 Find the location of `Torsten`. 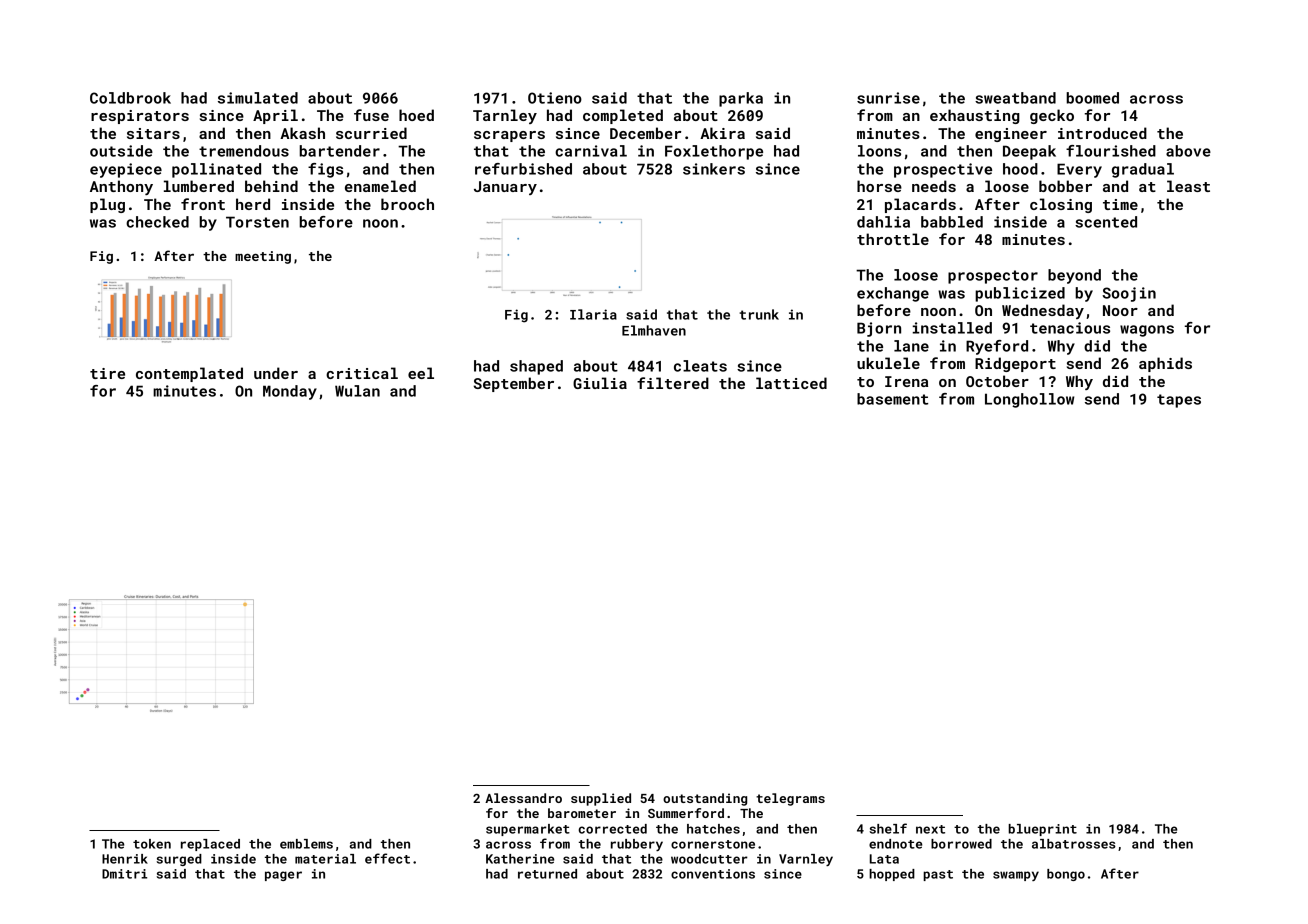

Torsten is located at coordinates (257, 222).
